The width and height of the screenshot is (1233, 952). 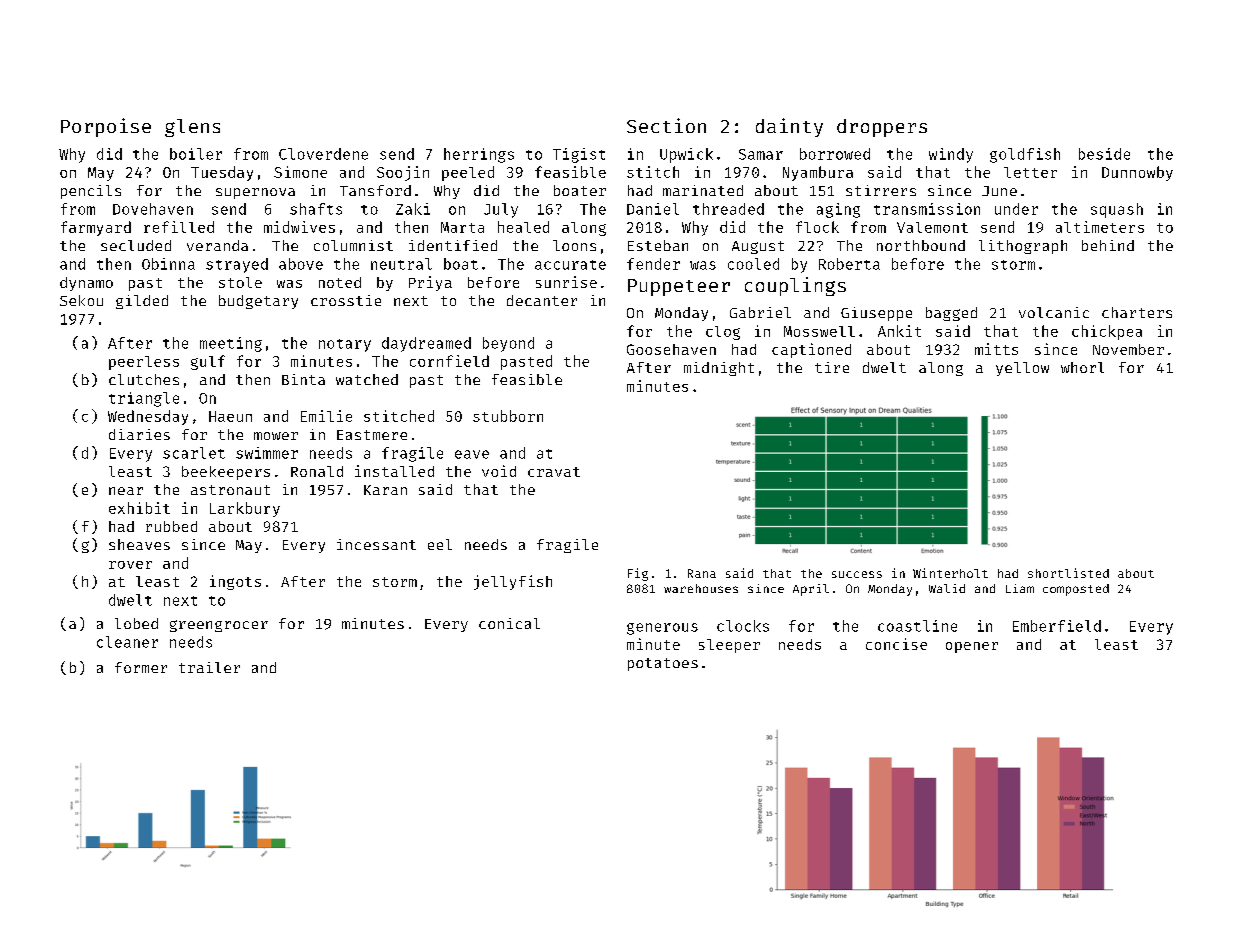 What do you see at coordinates (196, 154) in the screenshot?
I see `boiler` at bounding box center [196, 154].
